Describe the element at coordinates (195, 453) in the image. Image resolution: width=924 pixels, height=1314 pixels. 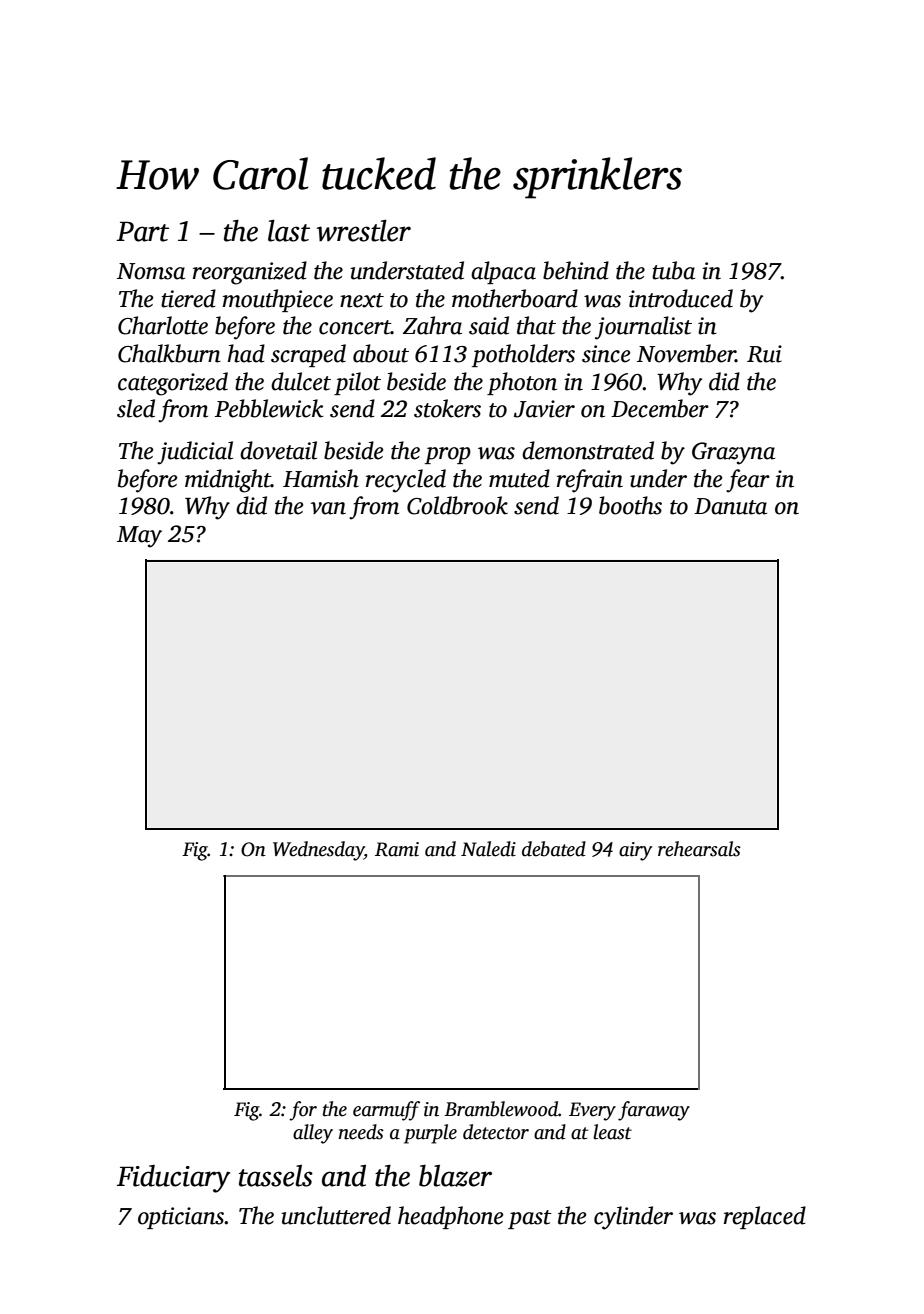
I see `judicial` at that location.
